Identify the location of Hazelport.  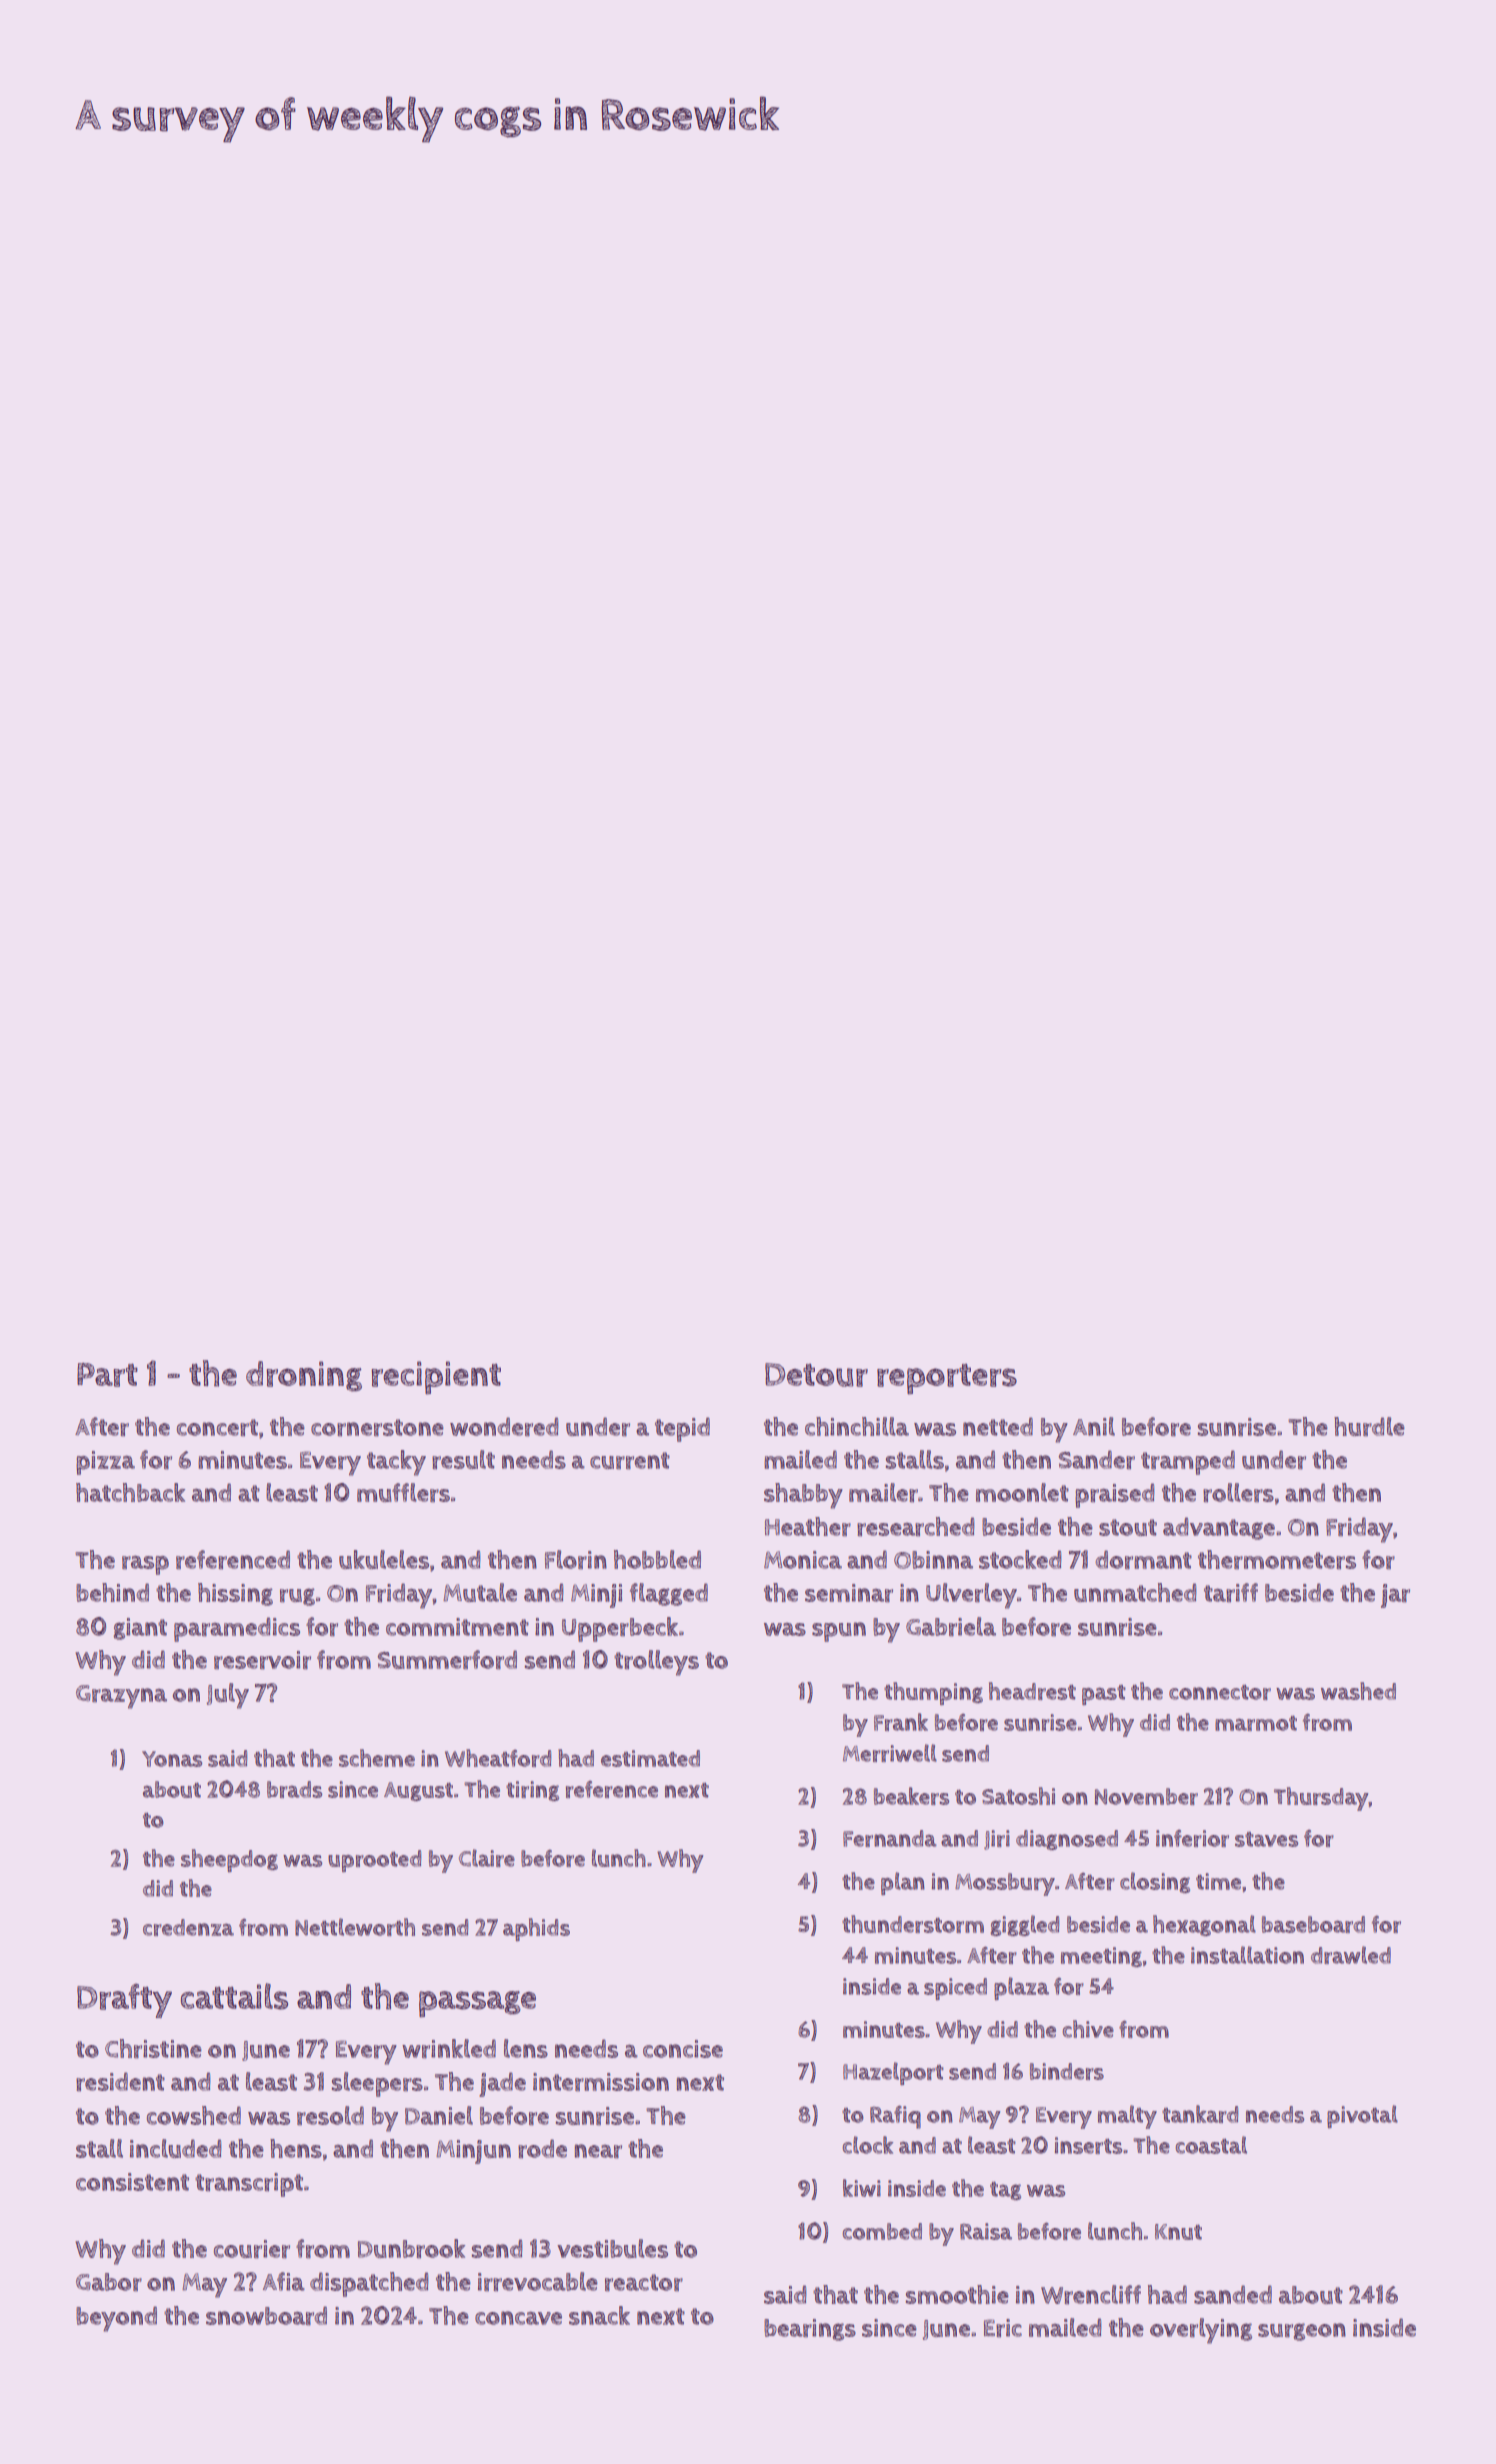
(893, 2073).
